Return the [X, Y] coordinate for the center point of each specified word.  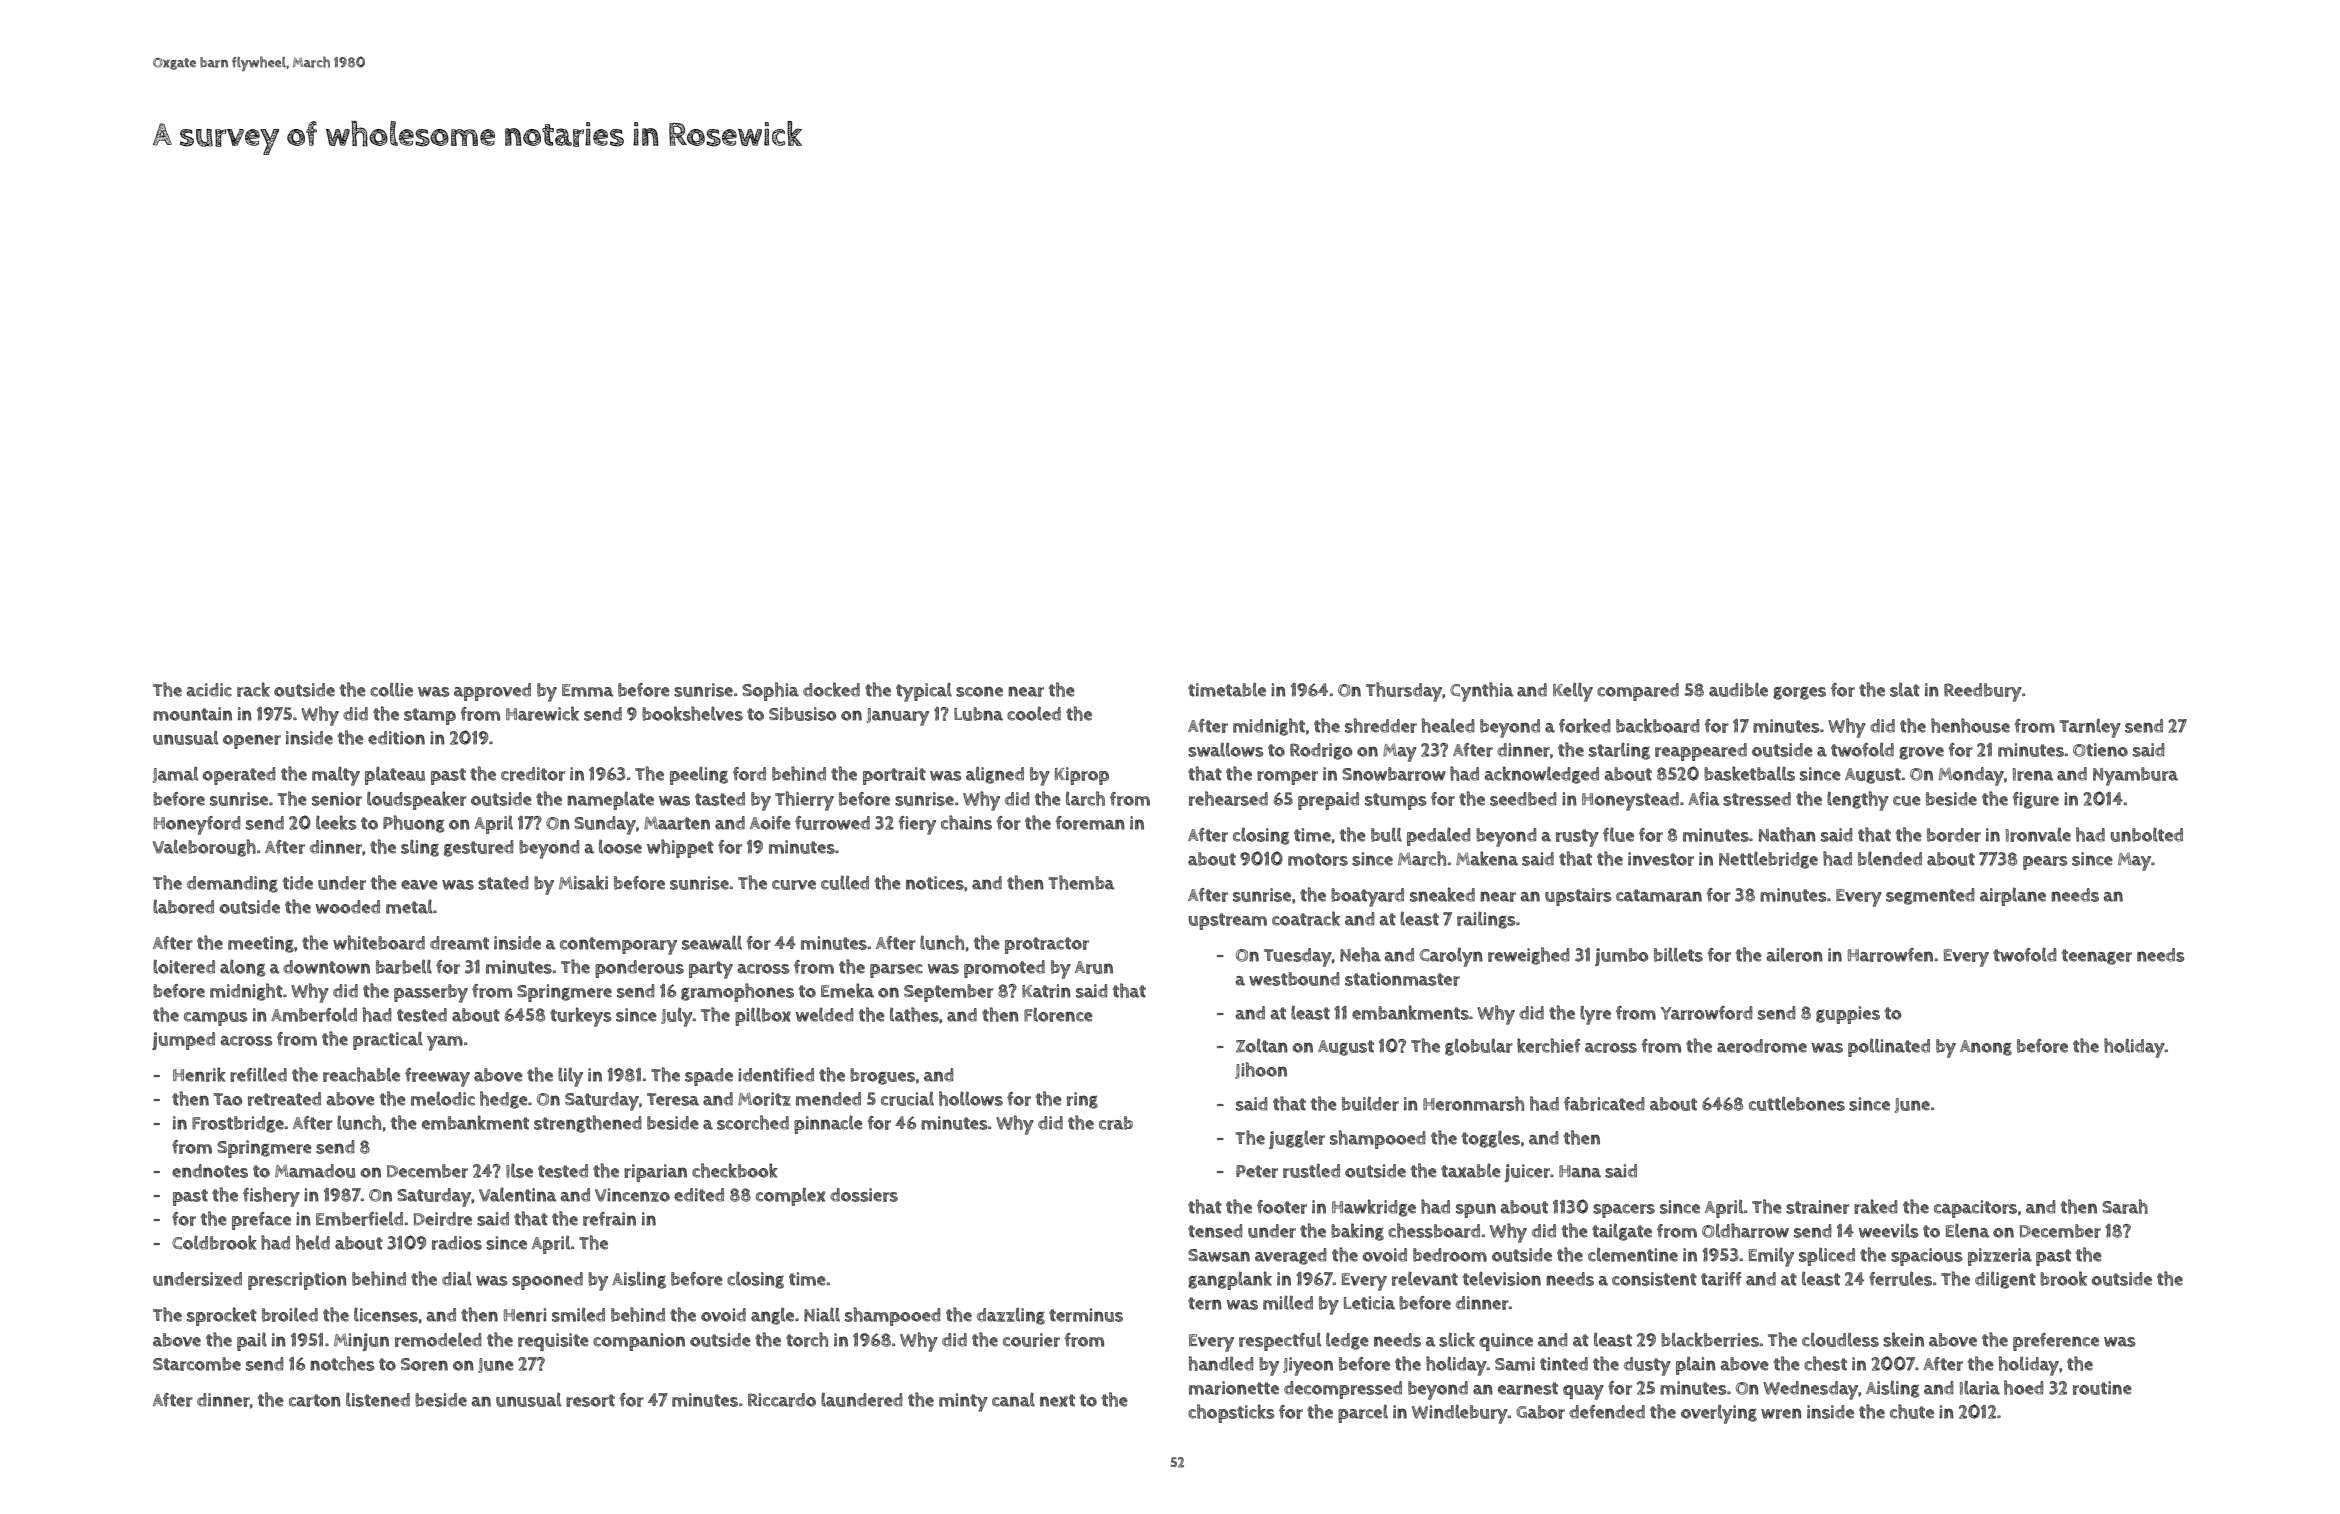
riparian [655, 1173]
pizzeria [2000, 1257]
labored [183, 906]
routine [2102, 1388]
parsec [896, 971]
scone [979, 691]
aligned [995, 775]
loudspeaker [417, 800]
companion [639, 1342]
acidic [209, 690]
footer [1282, 1207]
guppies [1848, 1015]
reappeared [1701, 752]
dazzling [1011, 1316]
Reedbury [1983, 692]
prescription [297, 1281]
